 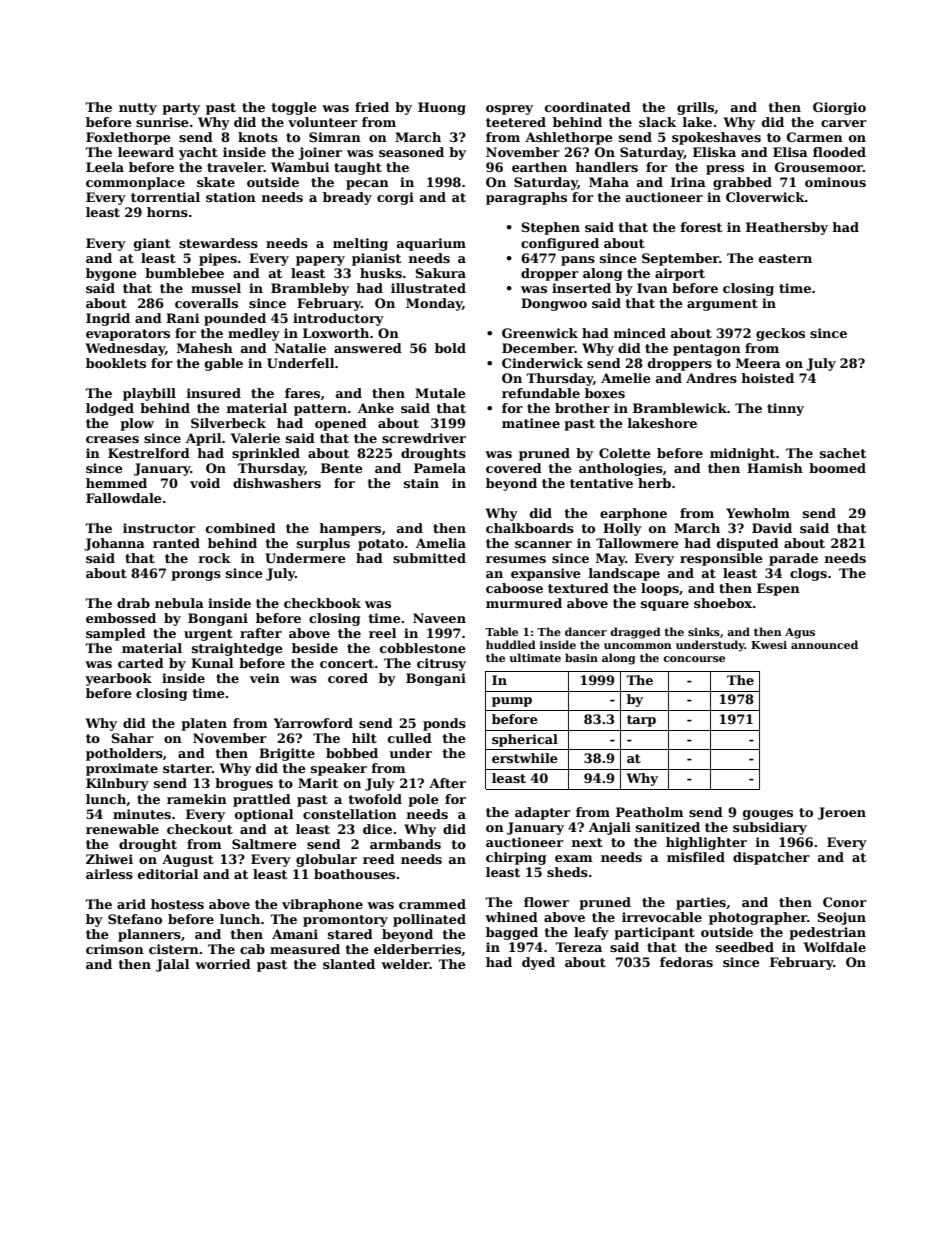 What do you see at coordinates (591, 933) in the page?
I see `leafy` at bounding box center [591, 933].
